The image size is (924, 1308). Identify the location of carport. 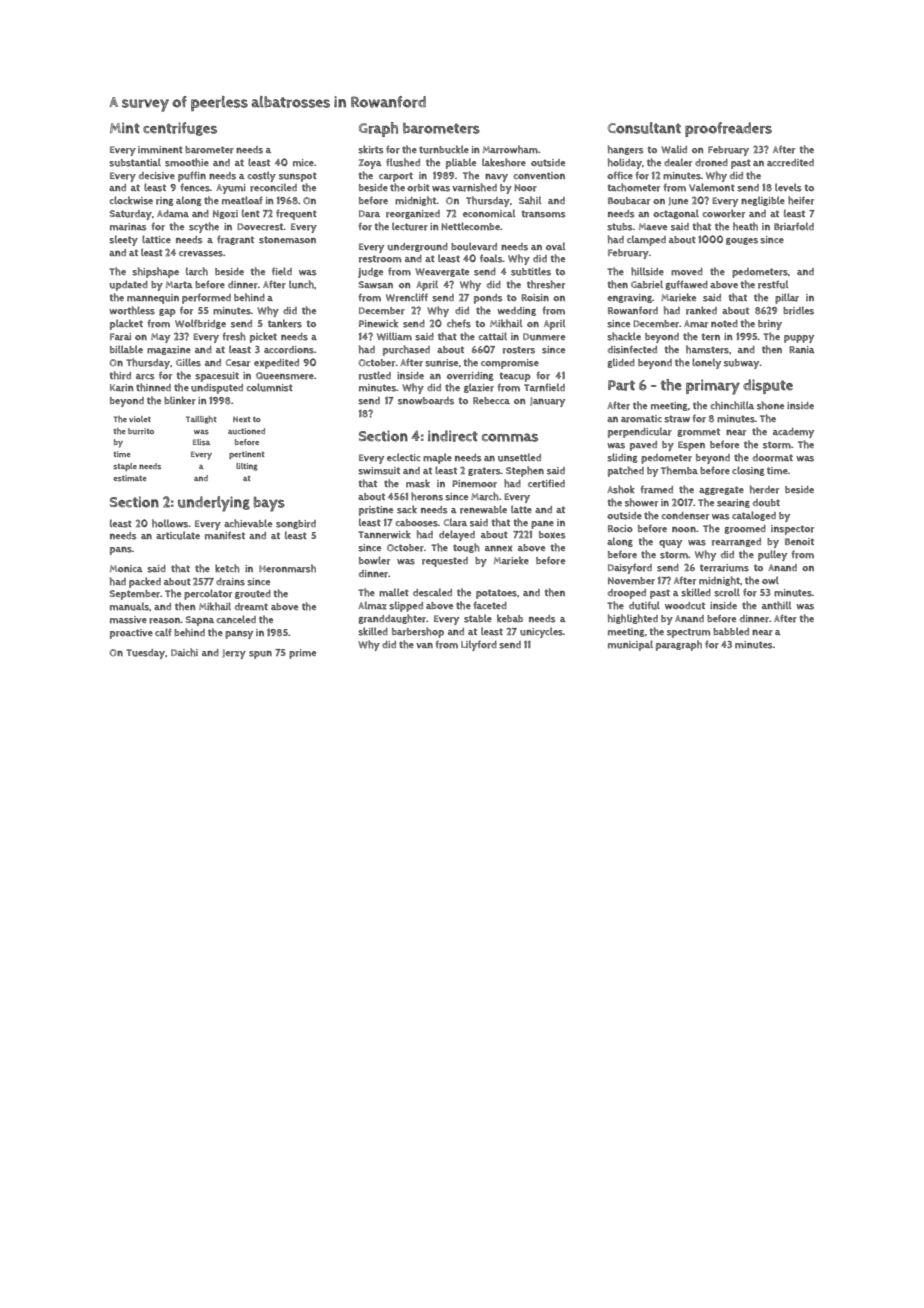
(396, 177).
